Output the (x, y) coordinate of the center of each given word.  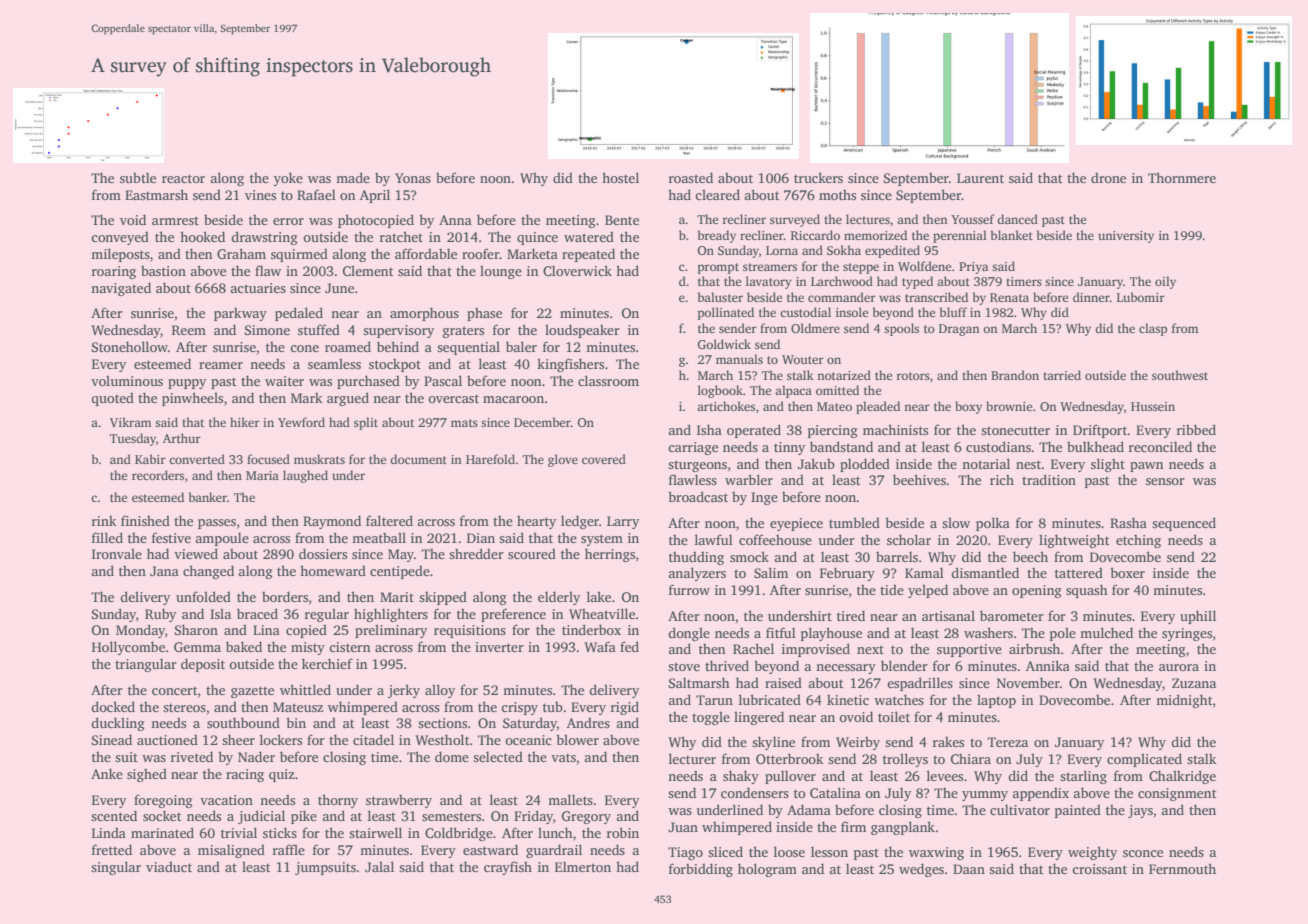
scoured (532, 553)
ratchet (401, 236)
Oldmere (815, 328)
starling (1083, 777)
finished (145, 520)
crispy (519, 708)
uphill (1198, 617)
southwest (1180, 375)
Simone (267, 330)
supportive (969, 650)
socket (162, 815)
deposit (203, 665)
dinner (1091, 297)
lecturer (692, 758)
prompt (718, 268)
